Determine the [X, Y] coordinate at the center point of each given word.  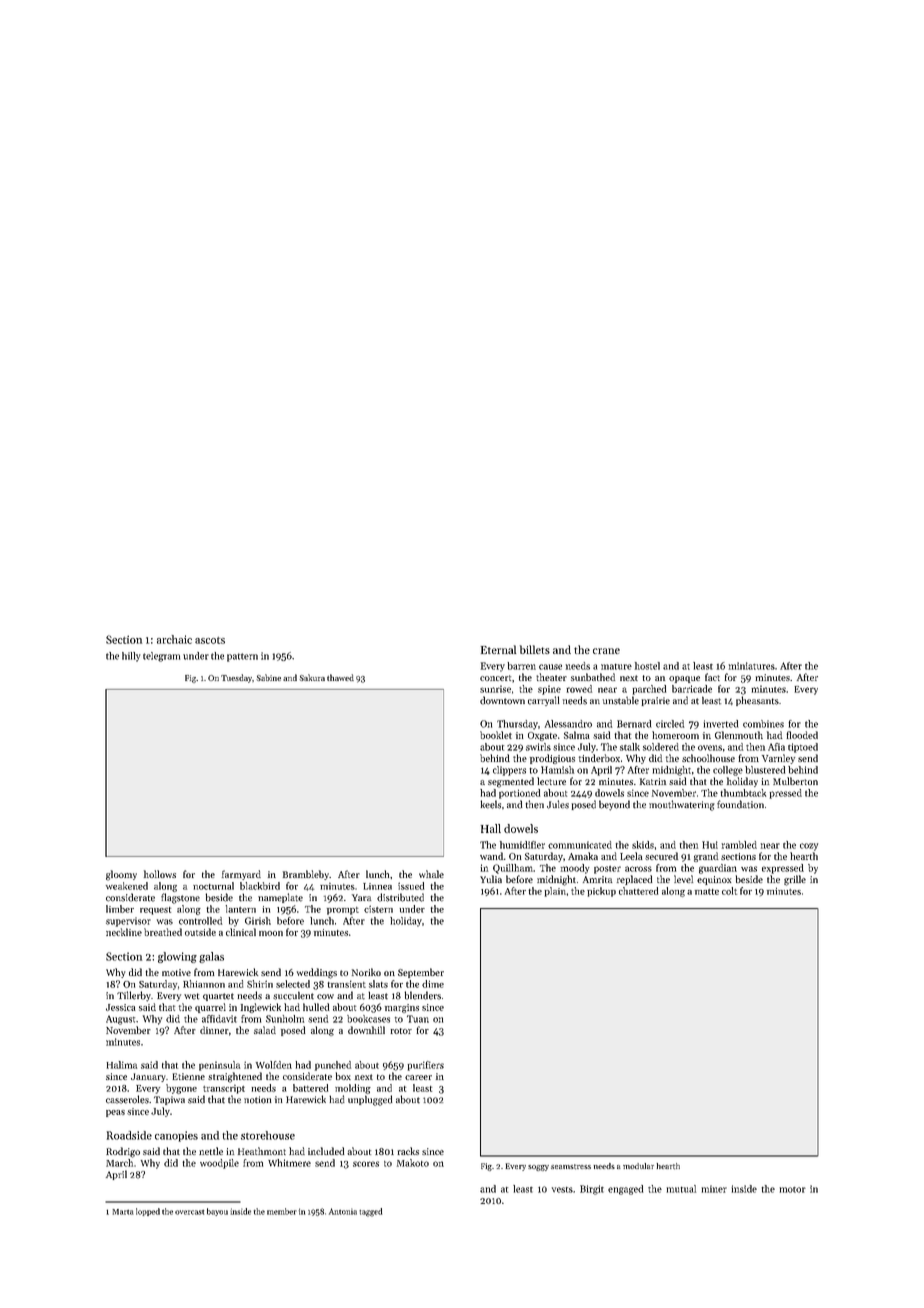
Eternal [498, 649]
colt [729, 891]
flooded [802, 735]
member [282, 1211]
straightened [235, 1077]
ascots [210, 640]
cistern [378, 909]
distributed [400, 897]
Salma [577, 735]
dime [433, 984]
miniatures [752, 666]
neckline [124, 932]
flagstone [180, 898]
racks [408, 1151]
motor [793, 1190]
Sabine [268, 677]
